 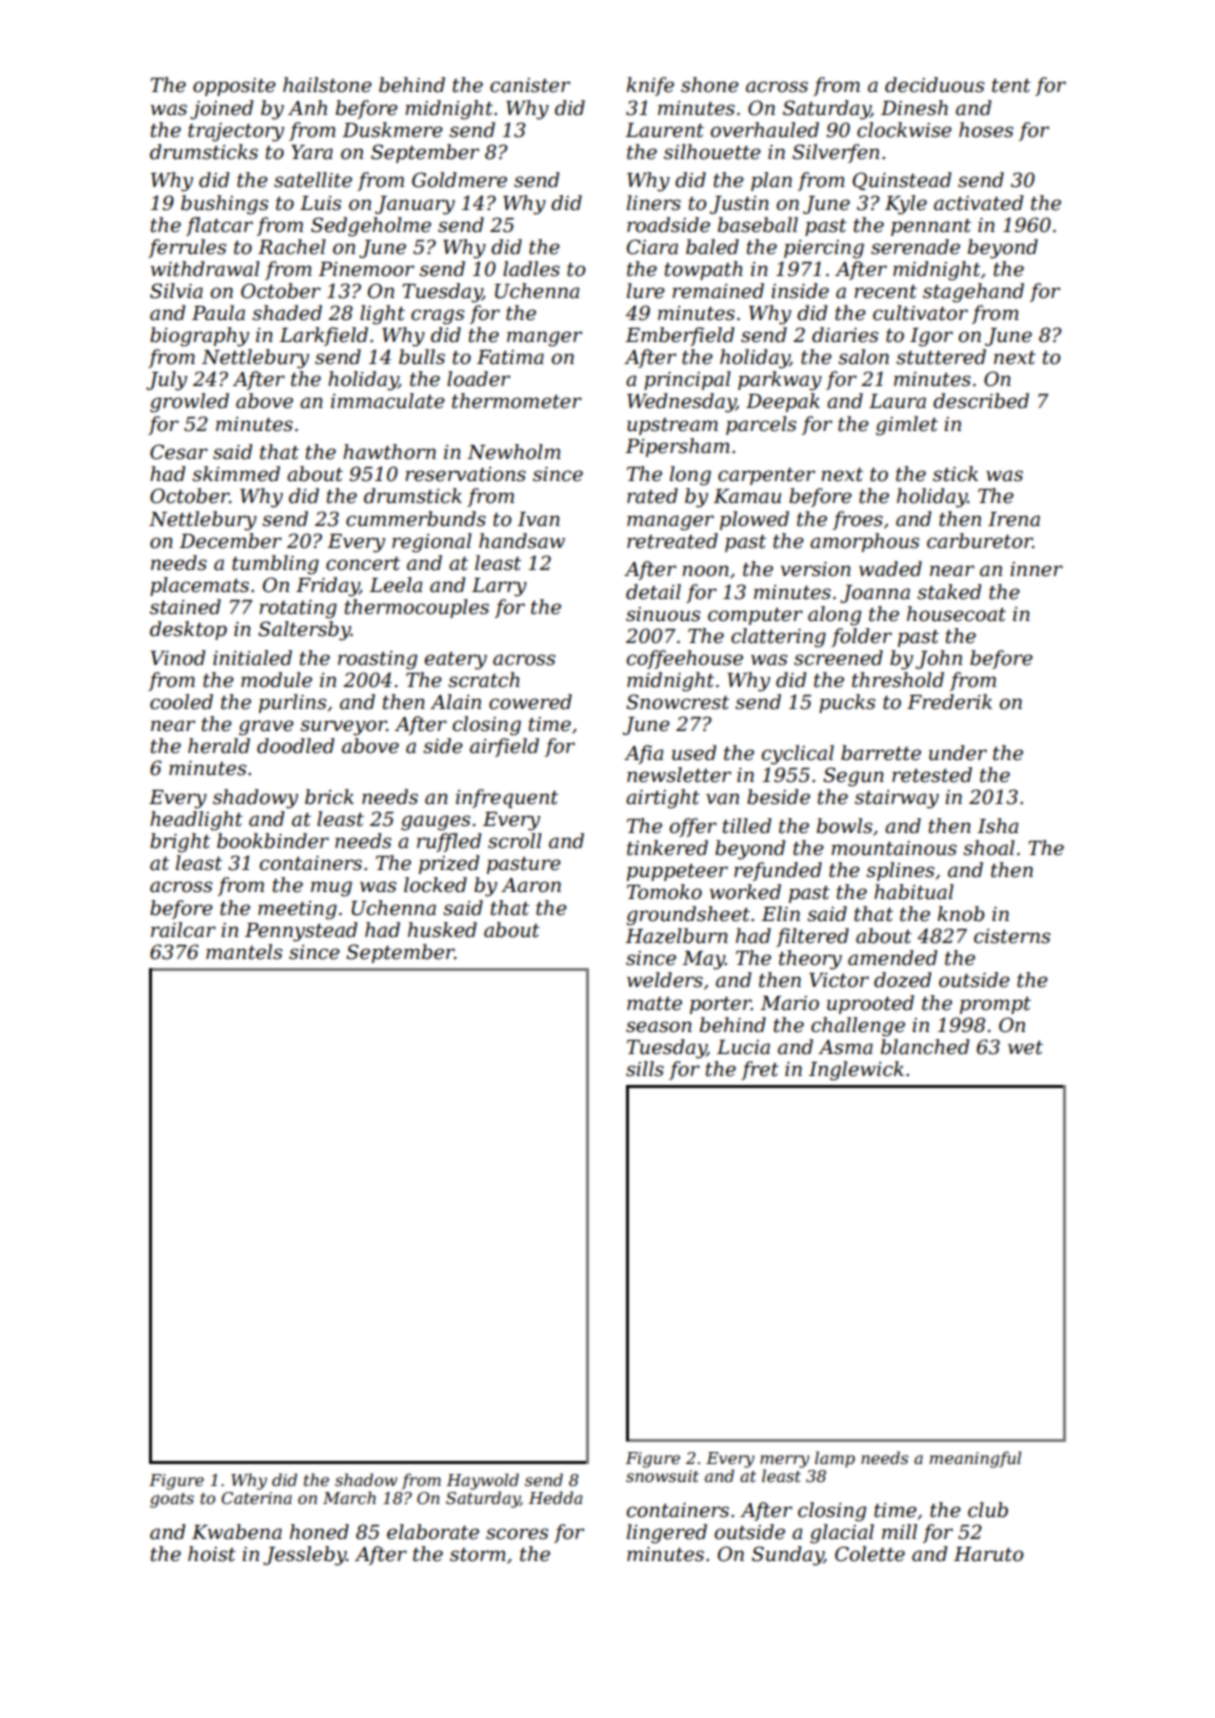 I want to click on detail, so click(x=653, y=592).
